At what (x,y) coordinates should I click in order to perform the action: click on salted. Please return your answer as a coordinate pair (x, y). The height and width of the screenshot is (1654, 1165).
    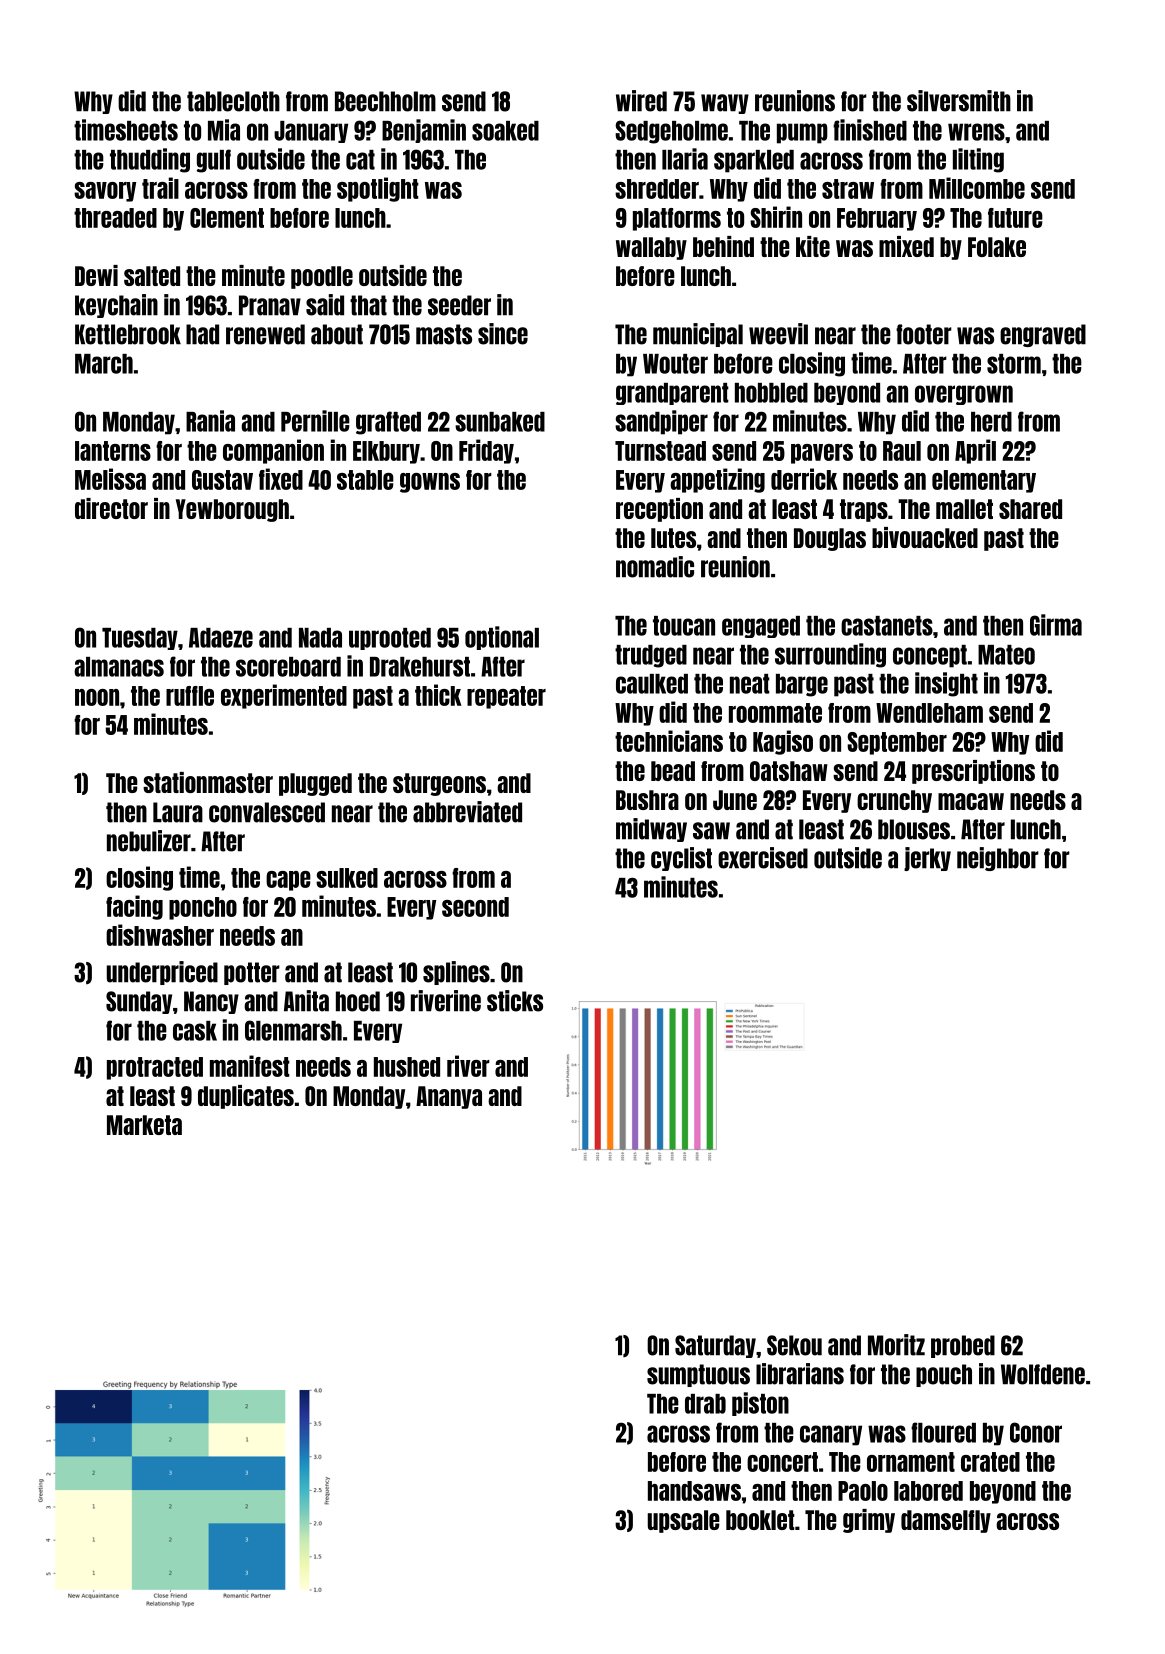
    Looking at the image, I should click on (152, 276).
